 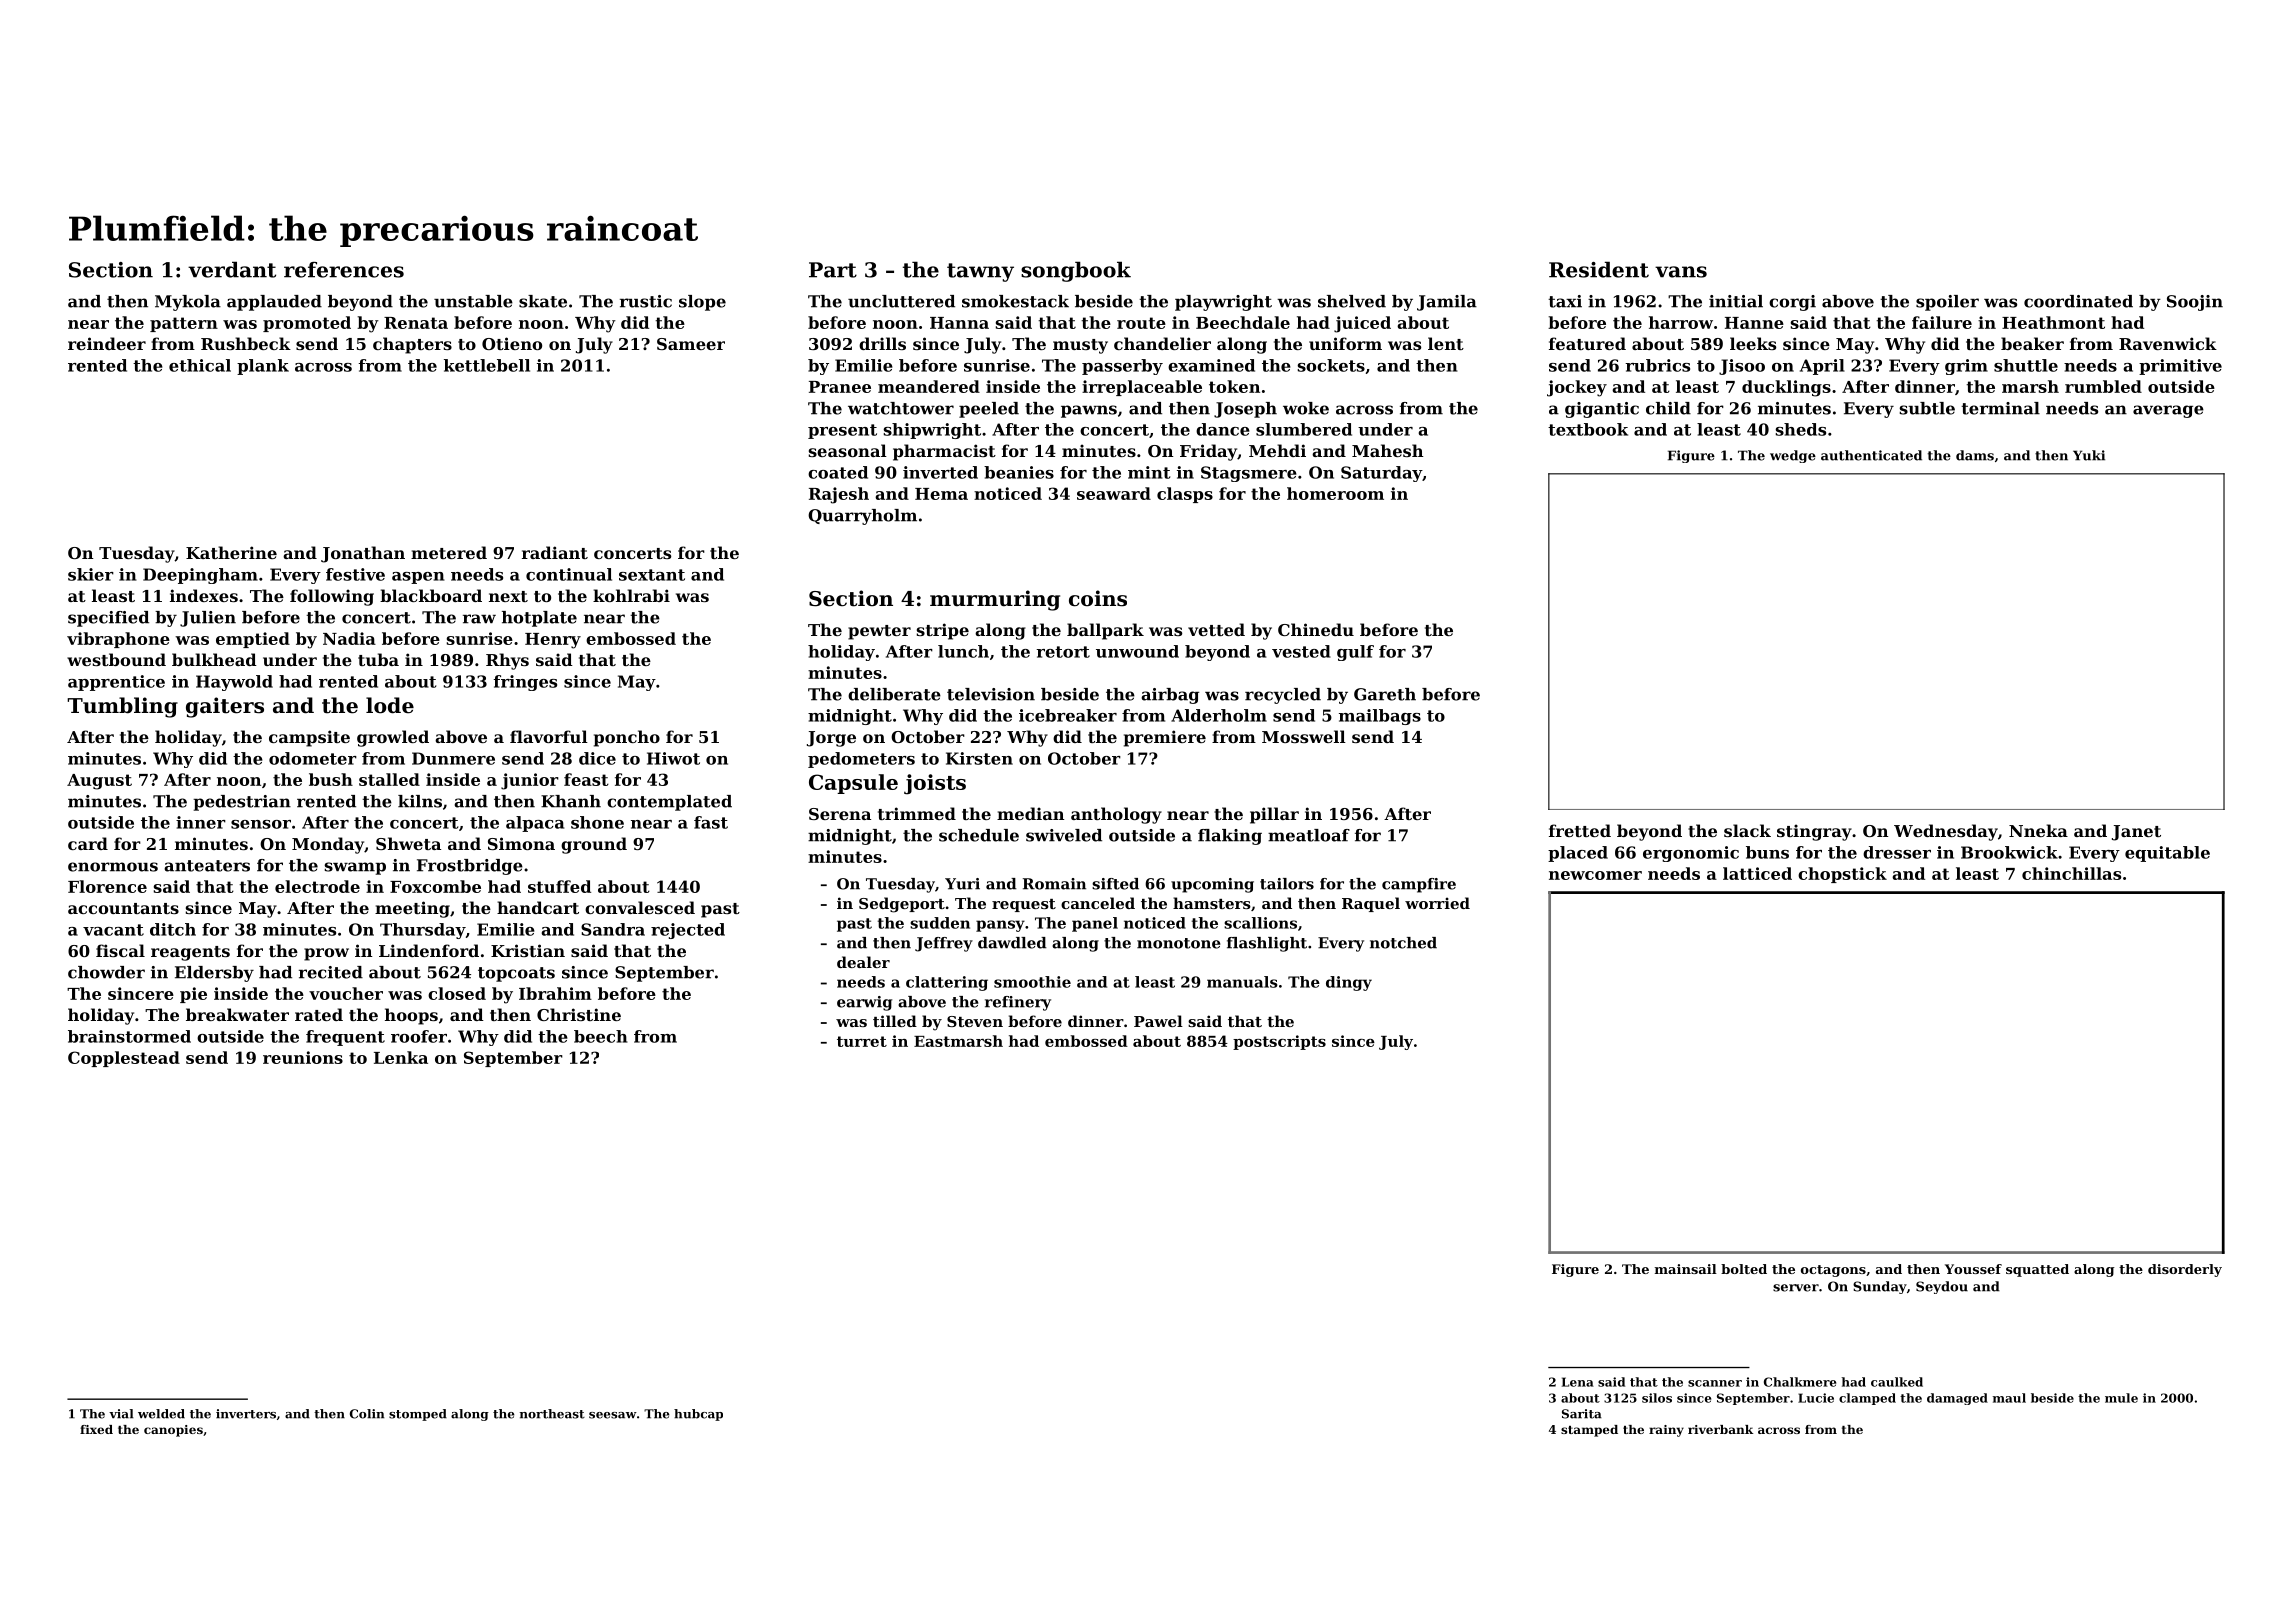 I want to click on token, so click(x=1234, y=386).
